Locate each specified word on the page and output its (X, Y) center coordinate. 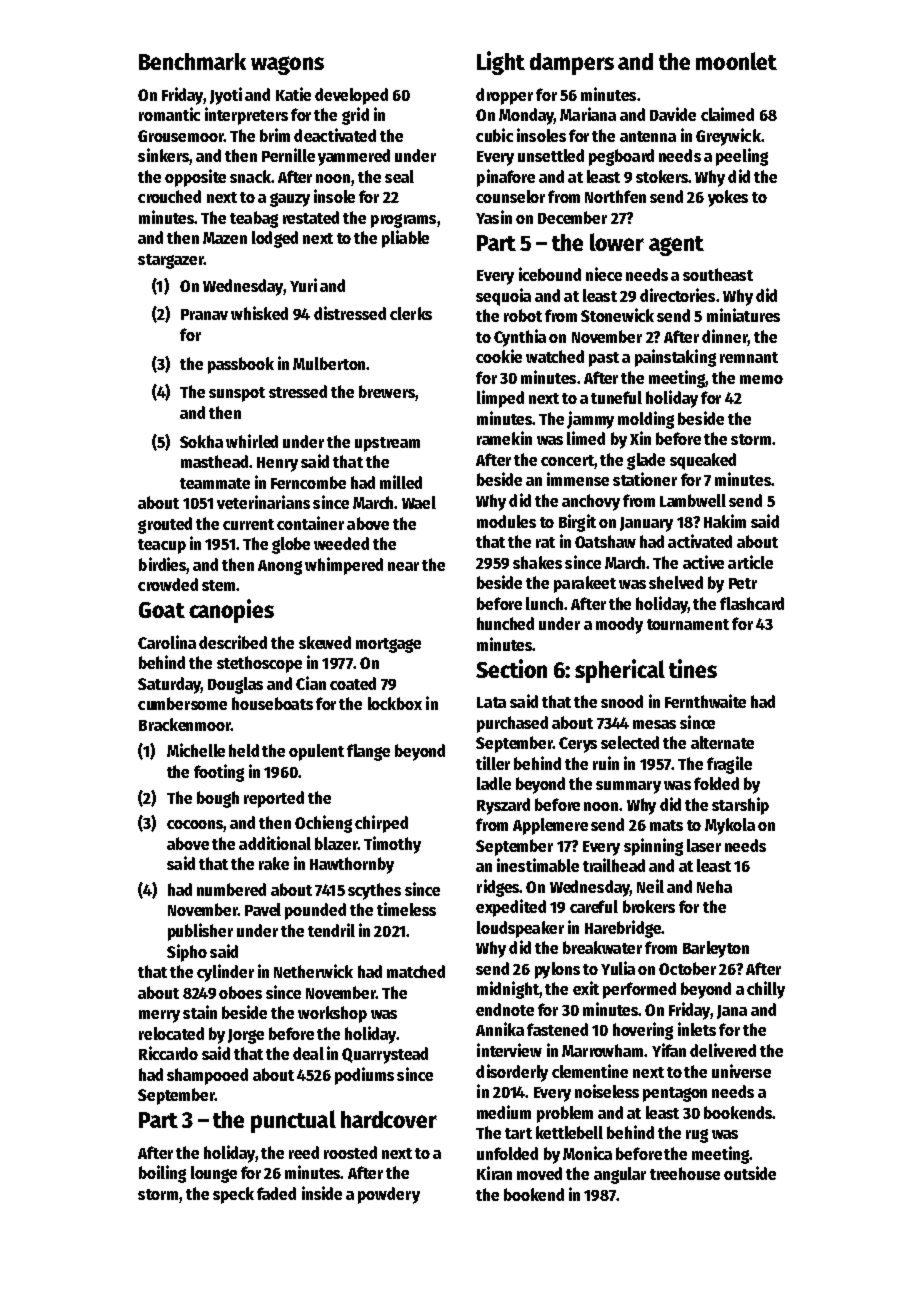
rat (545, 542)
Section (511, 668)
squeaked (703, 461)
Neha (714, 886)
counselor (510, 196)
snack (250, 176)
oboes (240, 992)
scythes (374, 891)
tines (693, 668)
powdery (389, 1195)
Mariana (588, 114)
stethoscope (259, 664)
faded (276, 1193)
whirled (252, 441)
